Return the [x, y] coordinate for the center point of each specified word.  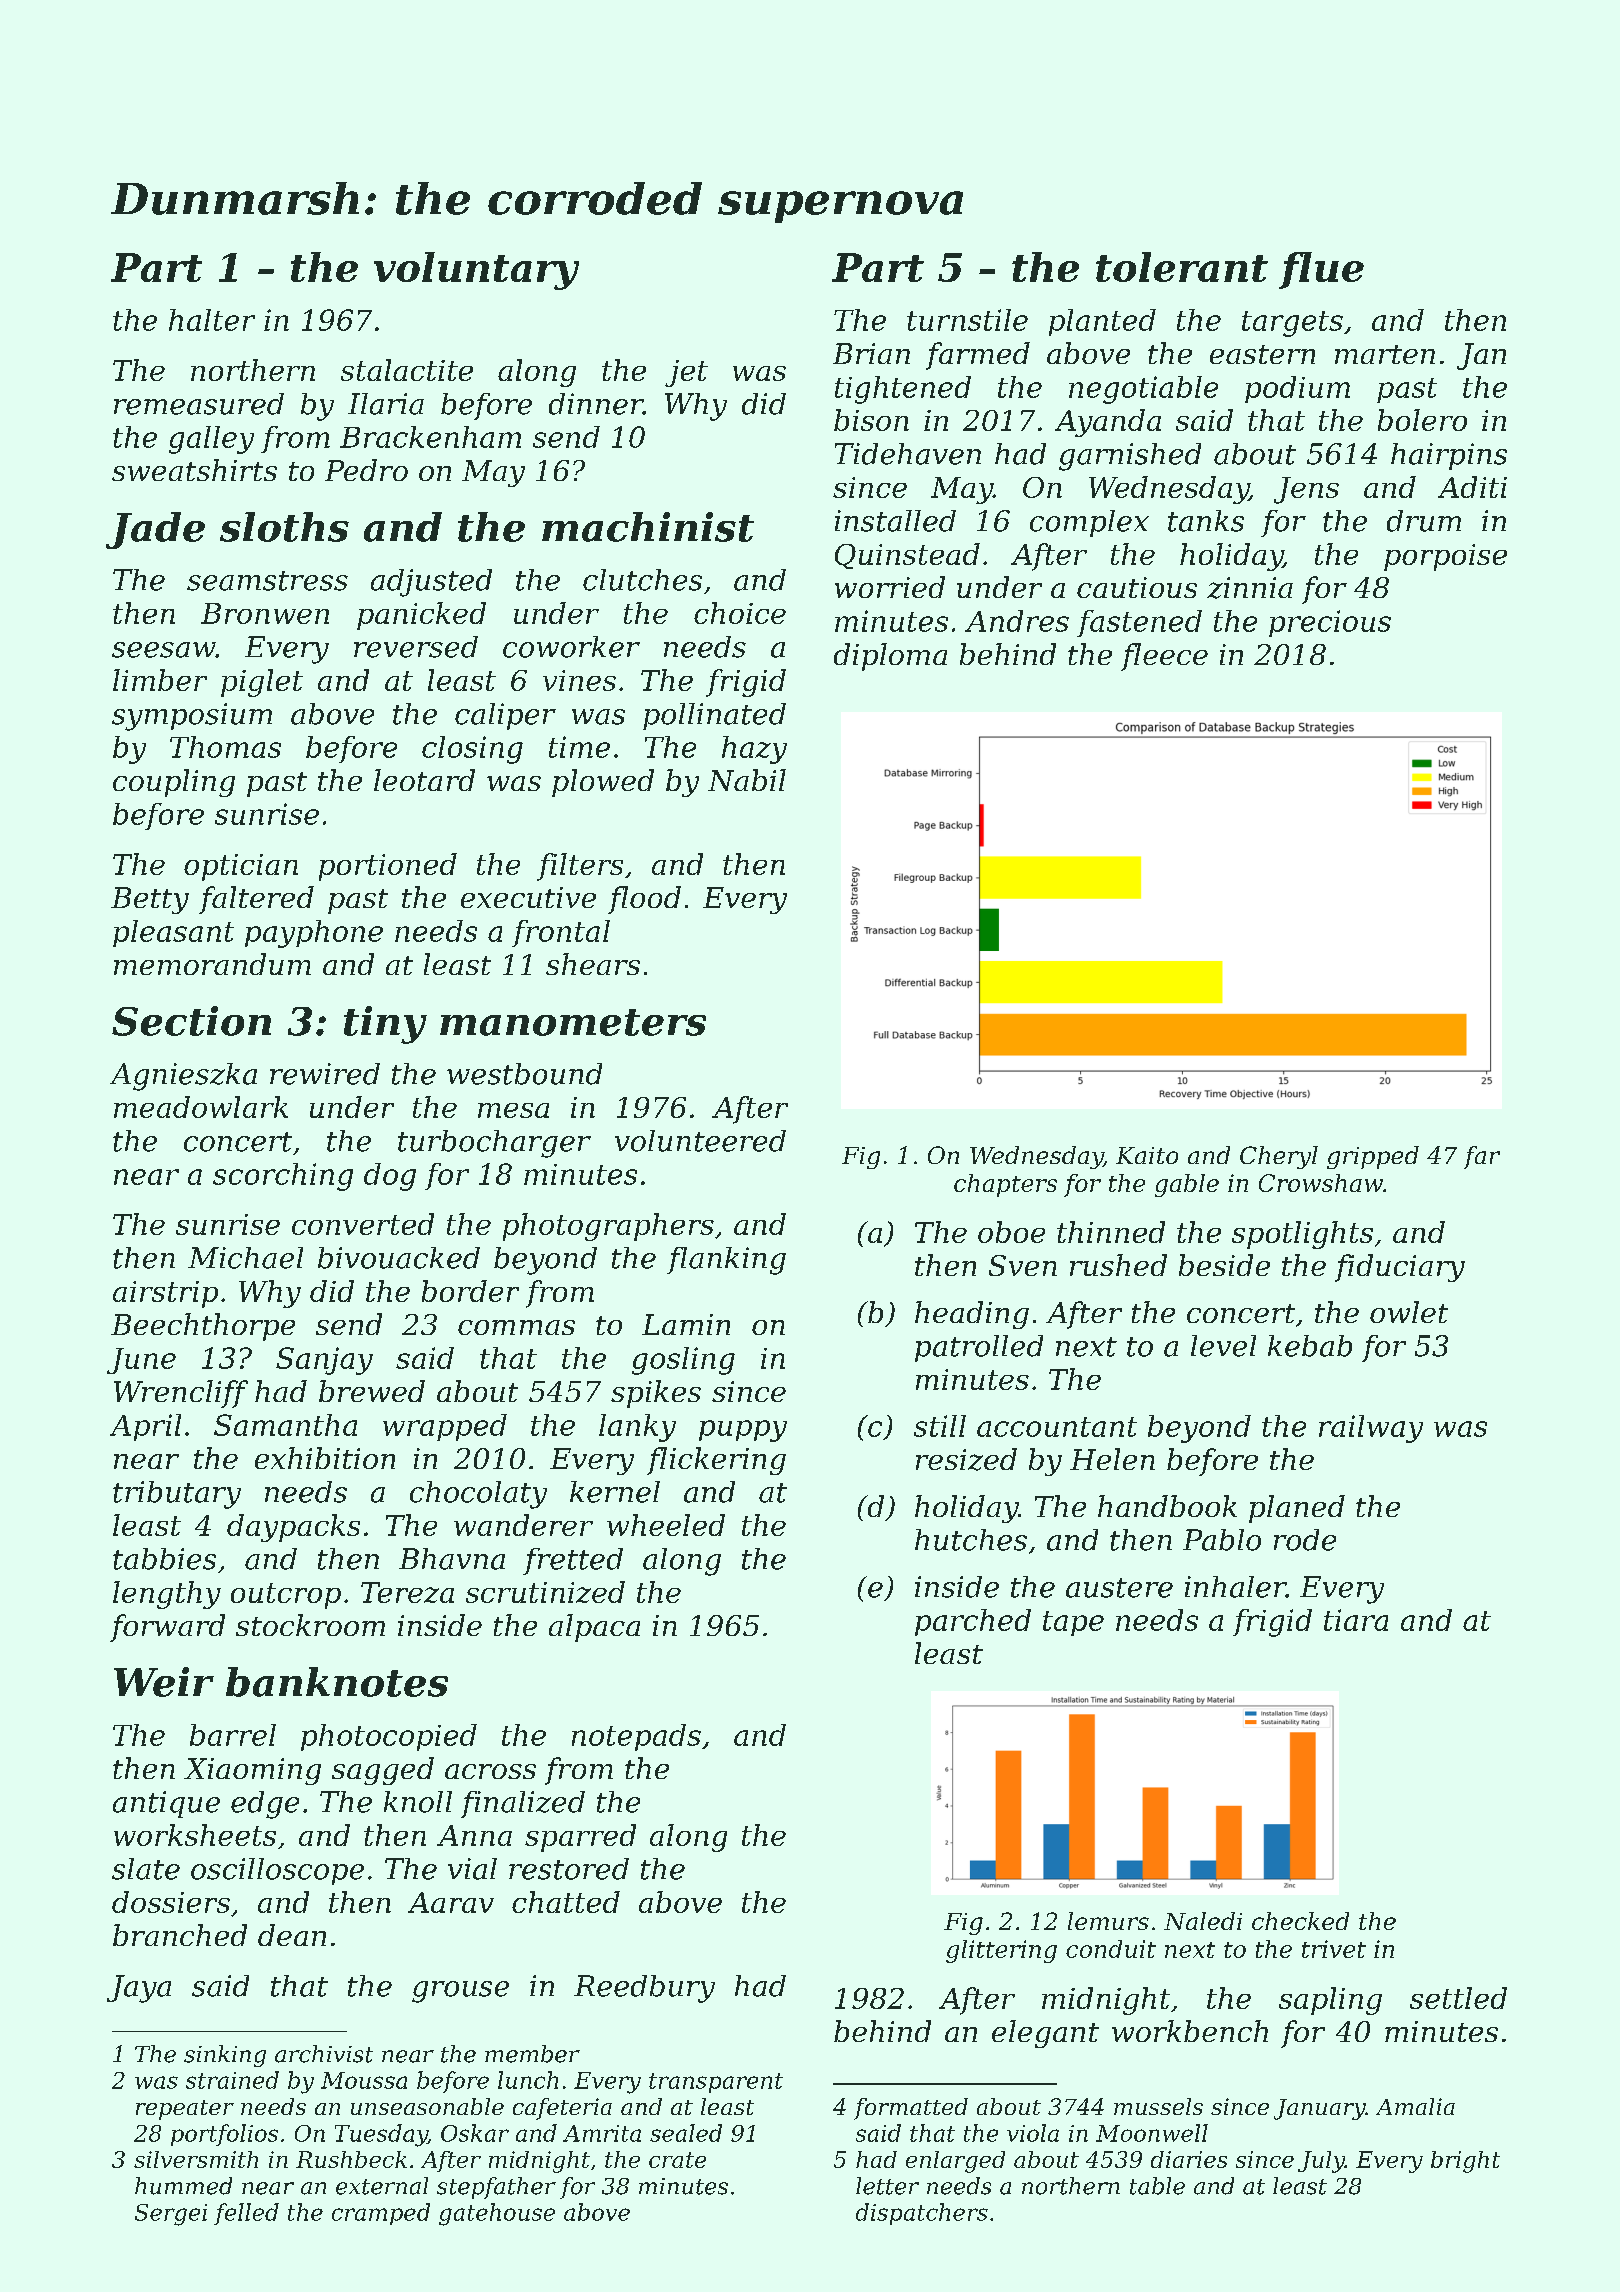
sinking [225, 2056]
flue [1321, 270]
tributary [177, 1495]
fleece [1164, 657]
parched [973, 1622]
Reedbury [644, 1989]
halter [212, 320]
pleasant [173, 933]
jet [686, 373]
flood [644, 900]
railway [1371, 1429]
